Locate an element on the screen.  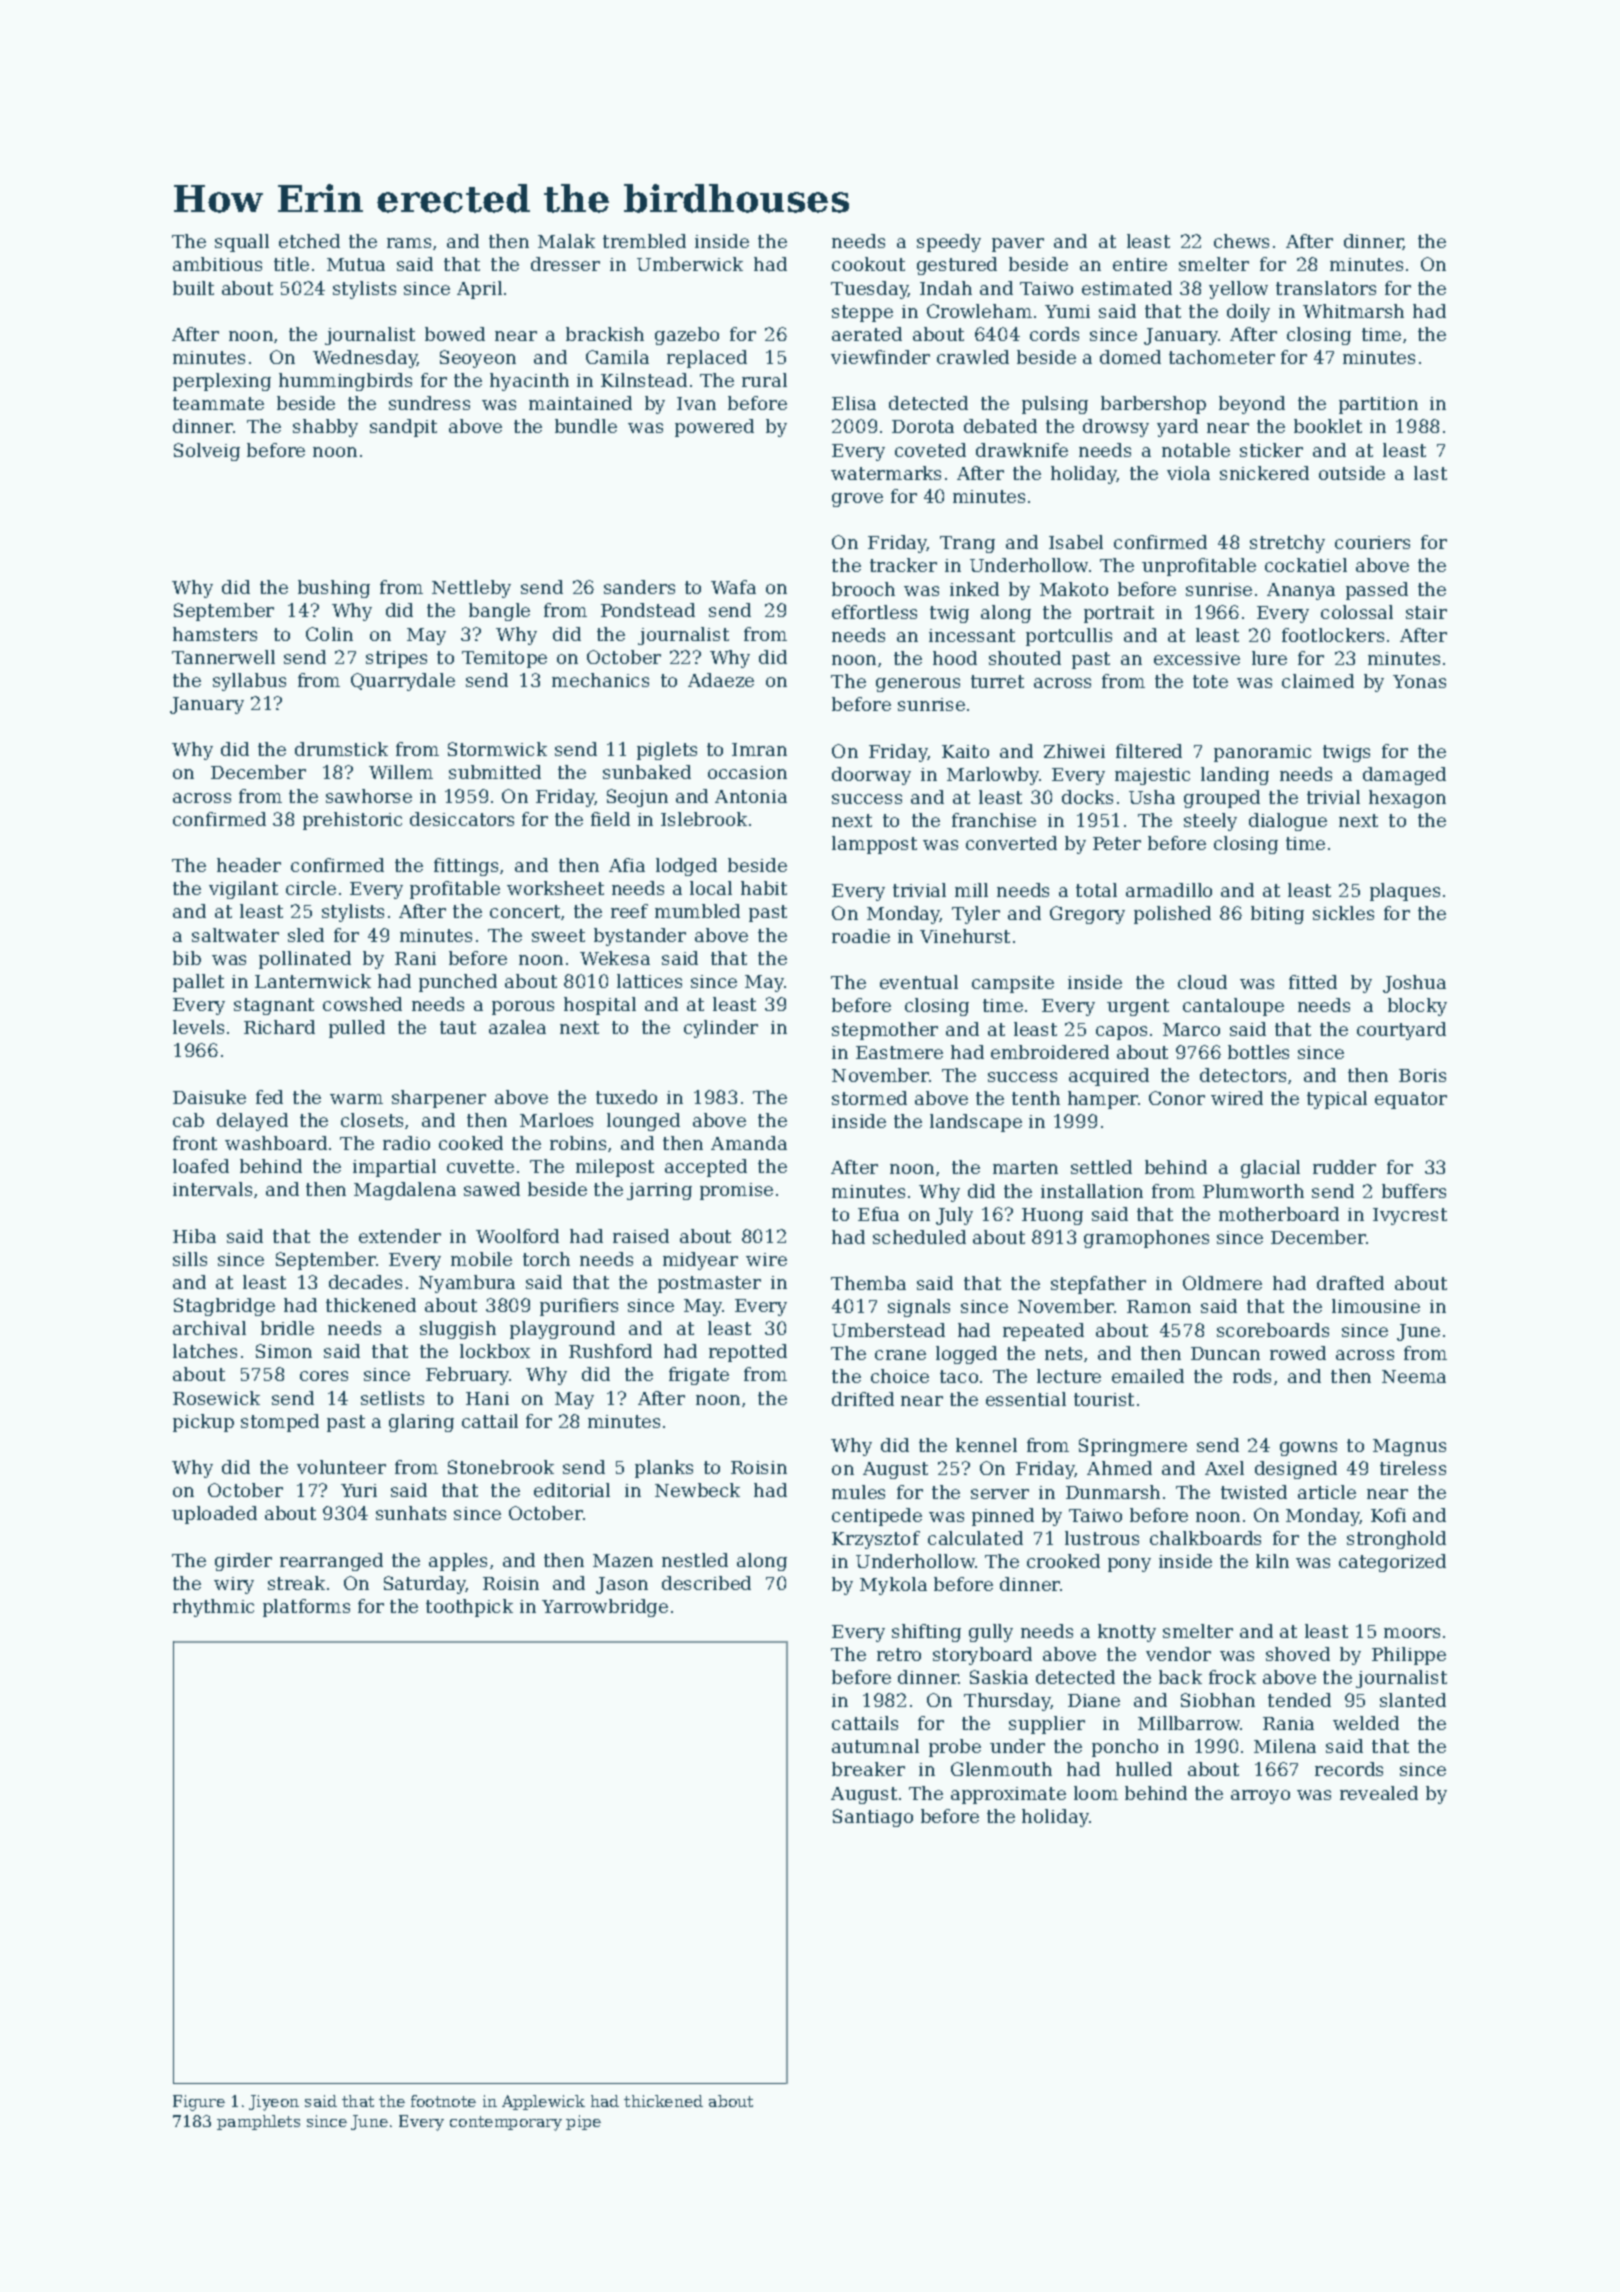
Santiago is located at coordinates (873, 1818).
